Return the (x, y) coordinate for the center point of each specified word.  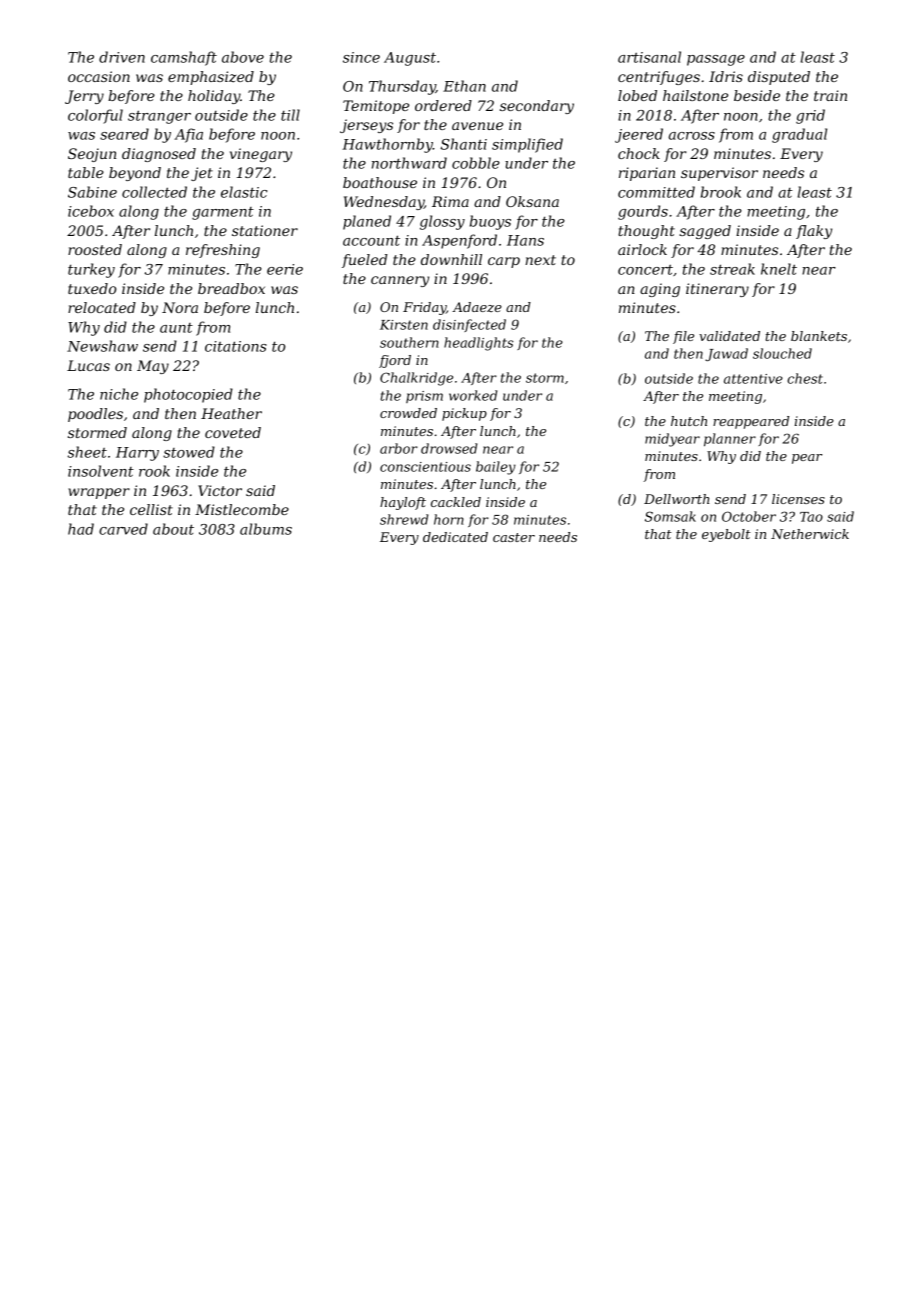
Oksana (532, 201)
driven (122, 57)
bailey (496, 468)
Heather (231, 413)
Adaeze (477, 307)
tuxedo (92, 288)
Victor (220, 490)
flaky (814, 232)
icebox (91, 211)
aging (660, 290)
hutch (689, 421)
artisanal (649, 57)
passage (716, 60)
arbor (399, 448)
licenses (798, 499)
